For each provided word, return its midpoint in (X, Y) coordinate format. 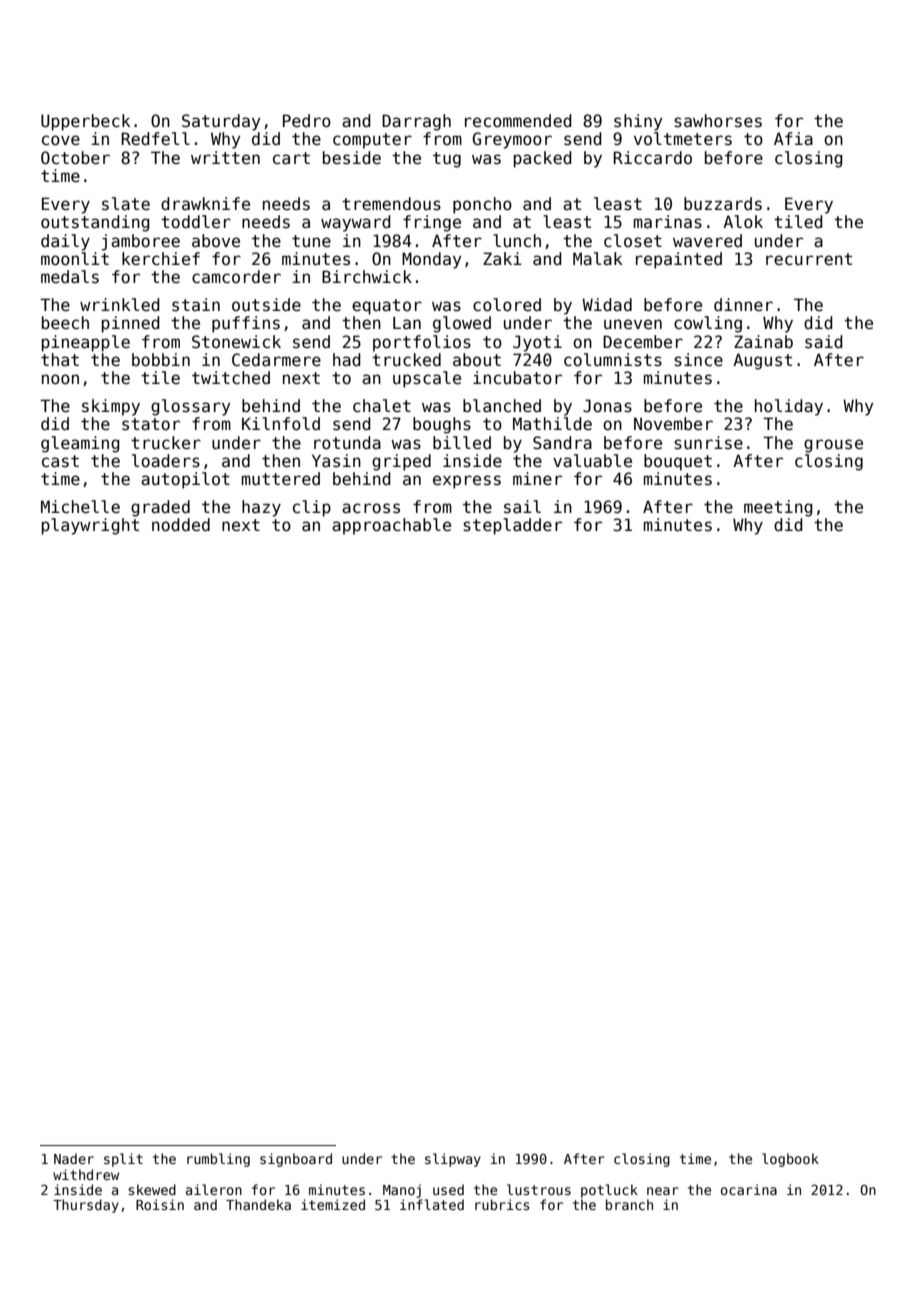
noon (60, 379)
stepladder (512, 526)
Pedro (307, 121)
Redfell (155, 138)
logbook (790, 1160)
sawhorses (718, 121)
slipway (453, 1160)
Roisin (160, 1204)
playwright (90, 526)
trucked (406, 360)
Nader (74, 1158)
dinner (743, 305)
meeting (778, 508)
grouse (833, 446)
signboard (296, 1160)
